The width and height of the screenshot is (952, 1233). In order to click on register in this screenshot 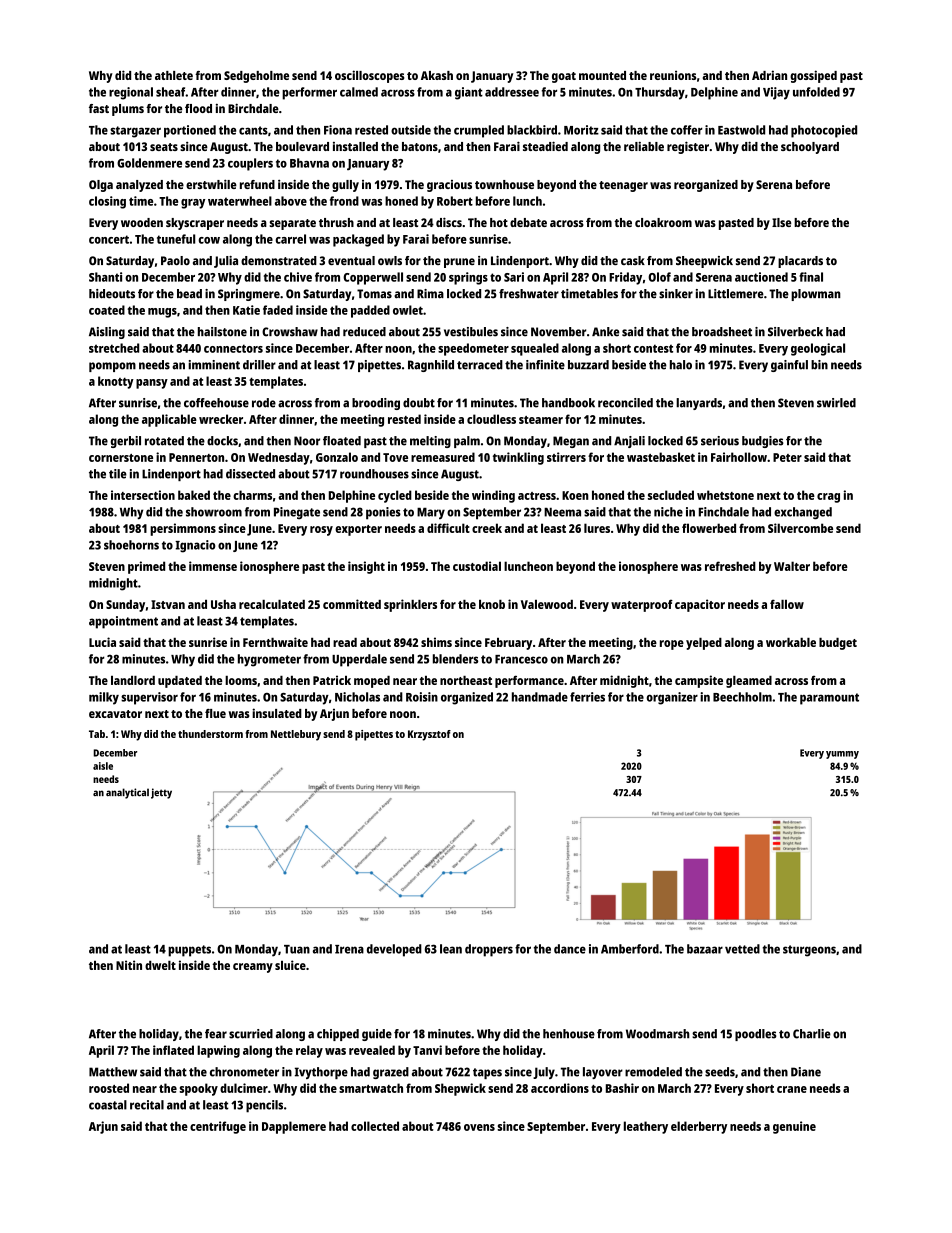, I will do `click(688, 147)`.
